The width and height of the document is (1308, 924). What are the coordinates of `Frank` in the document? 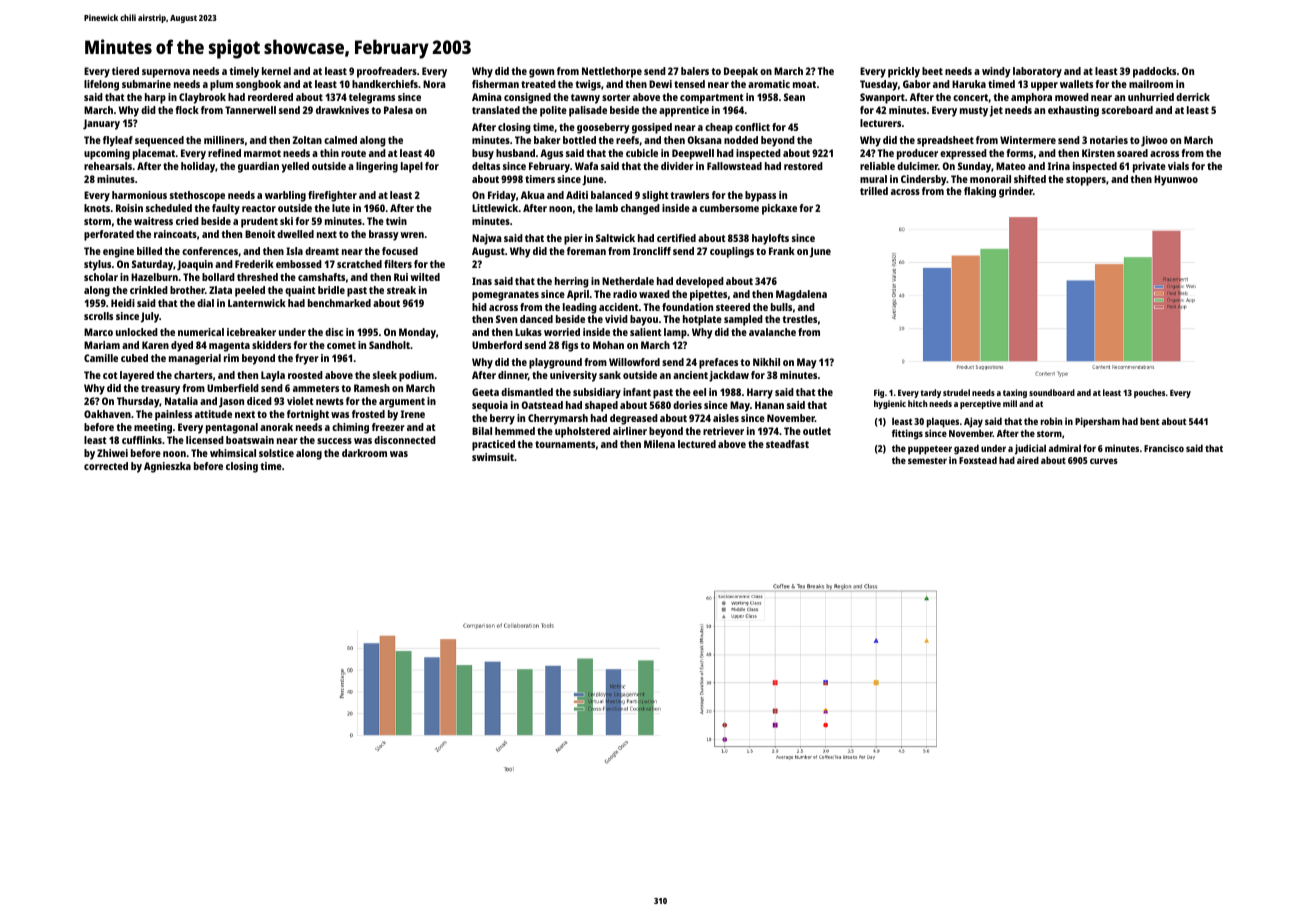 It's located at (782, 251).
